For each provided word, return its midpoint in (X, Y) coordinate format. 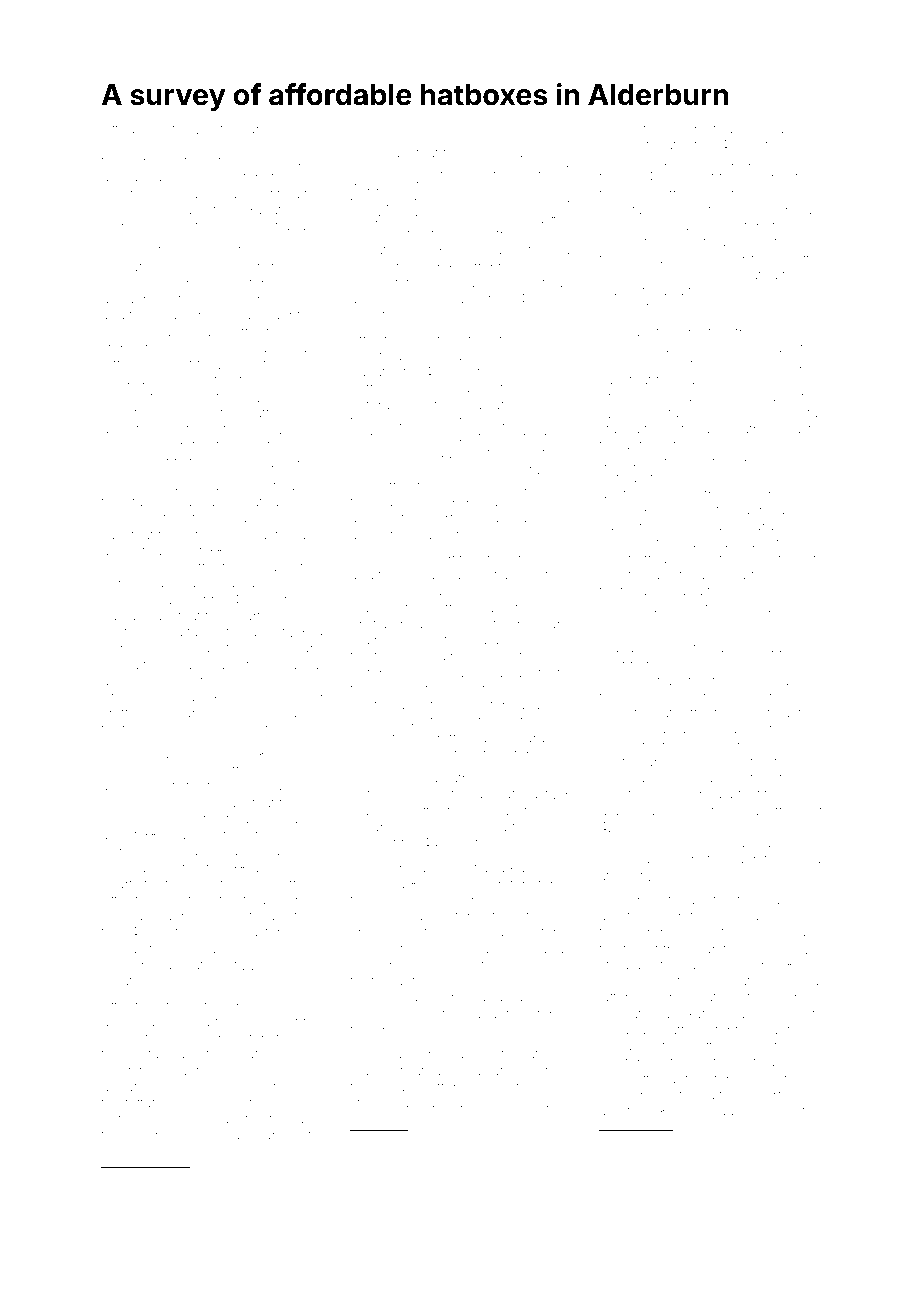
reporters (772, 1097)
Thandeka (471, 672)
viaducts (625, 292)
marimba (495, 154)
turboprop (132, 163)
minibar (291, 649)
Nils (611, 559)
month (283, 1180)
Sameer (443, 1191)
